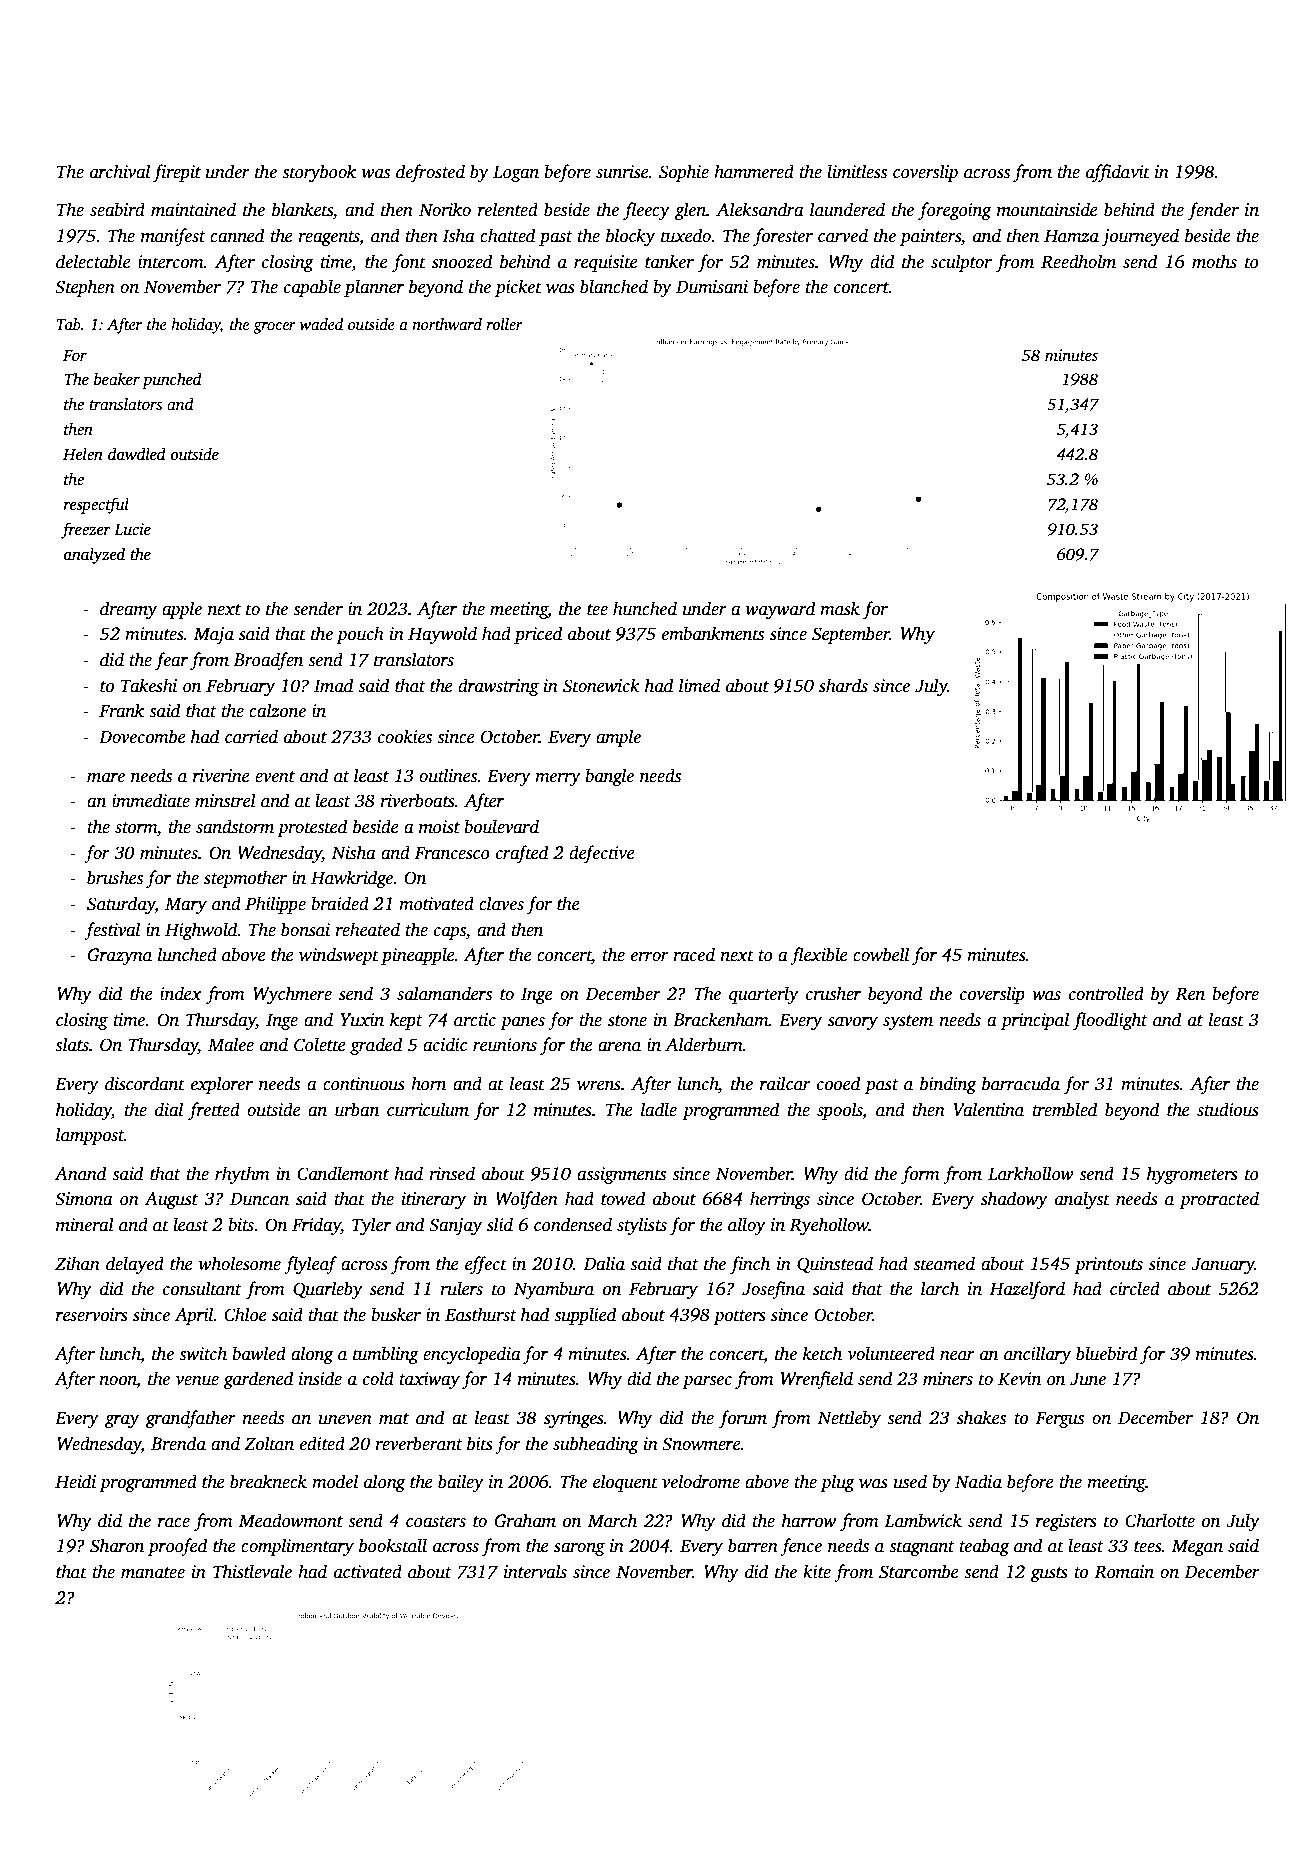  What do you see at coordinates (128, 610) in the screenshot?
I see `dreamy` at bounding box center [128, 610].
